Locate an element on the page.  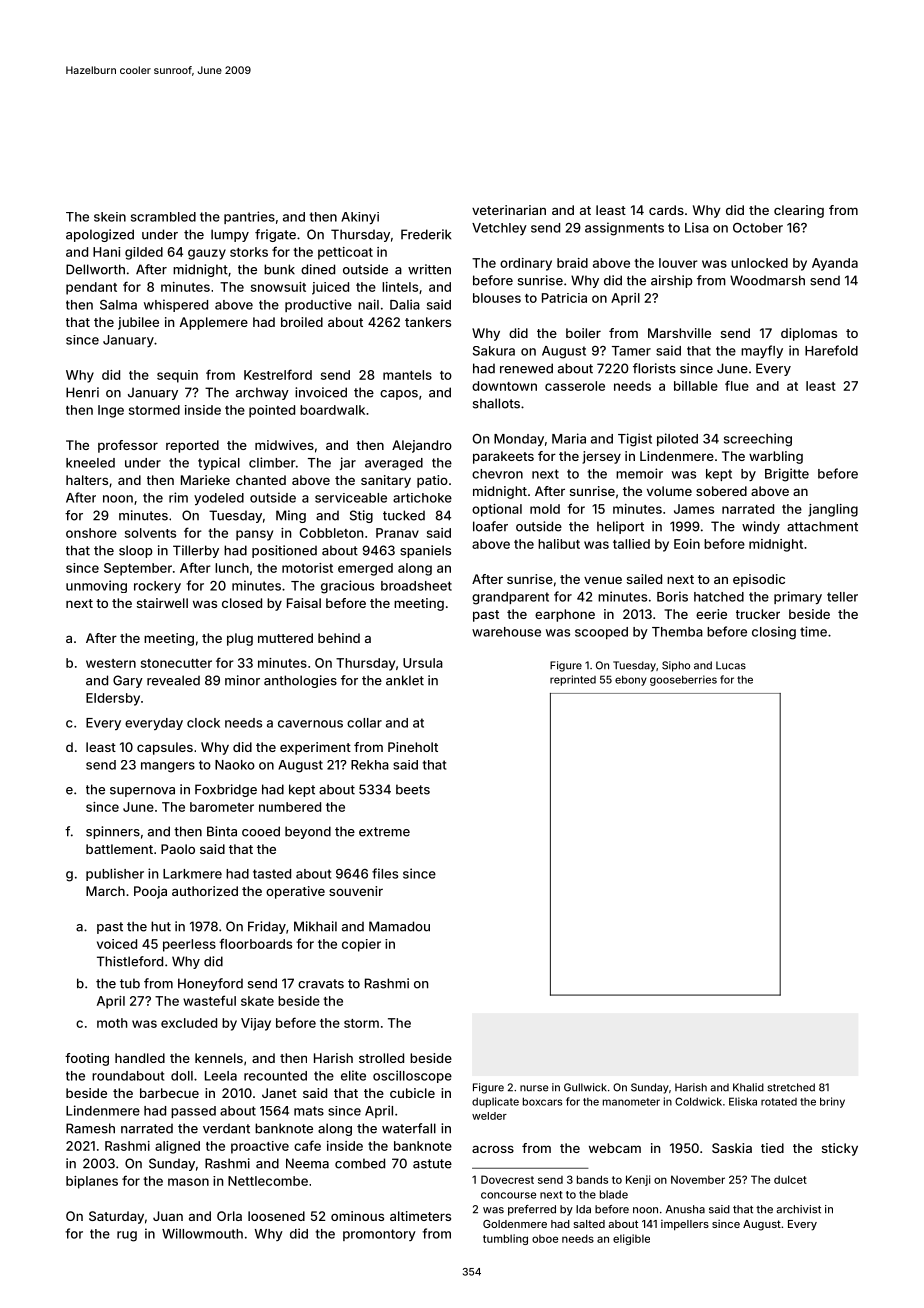
positioned is located at coordinates (284, 551).
